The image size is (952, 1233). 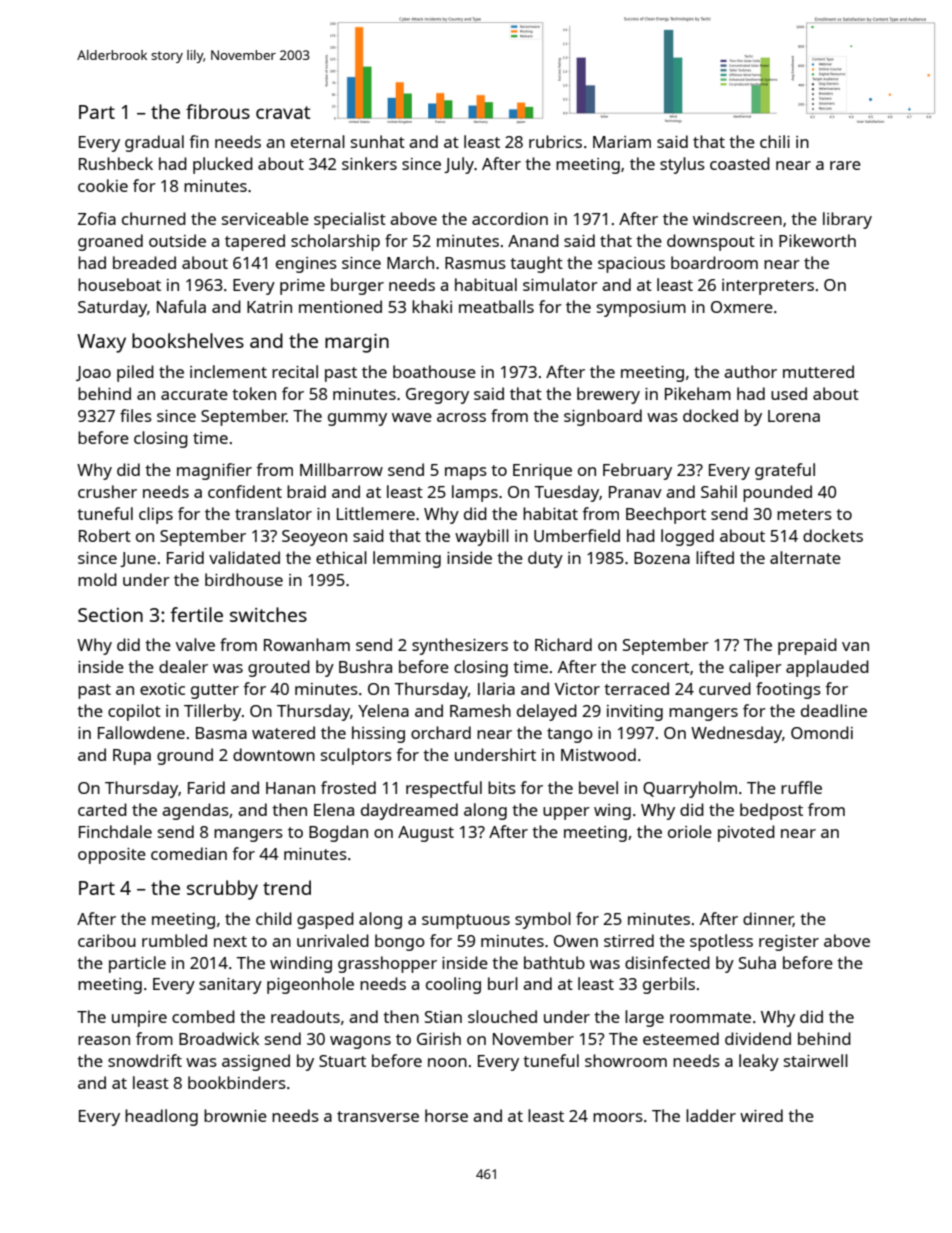 I want to click on stylus, so click(x=682, y=165).
